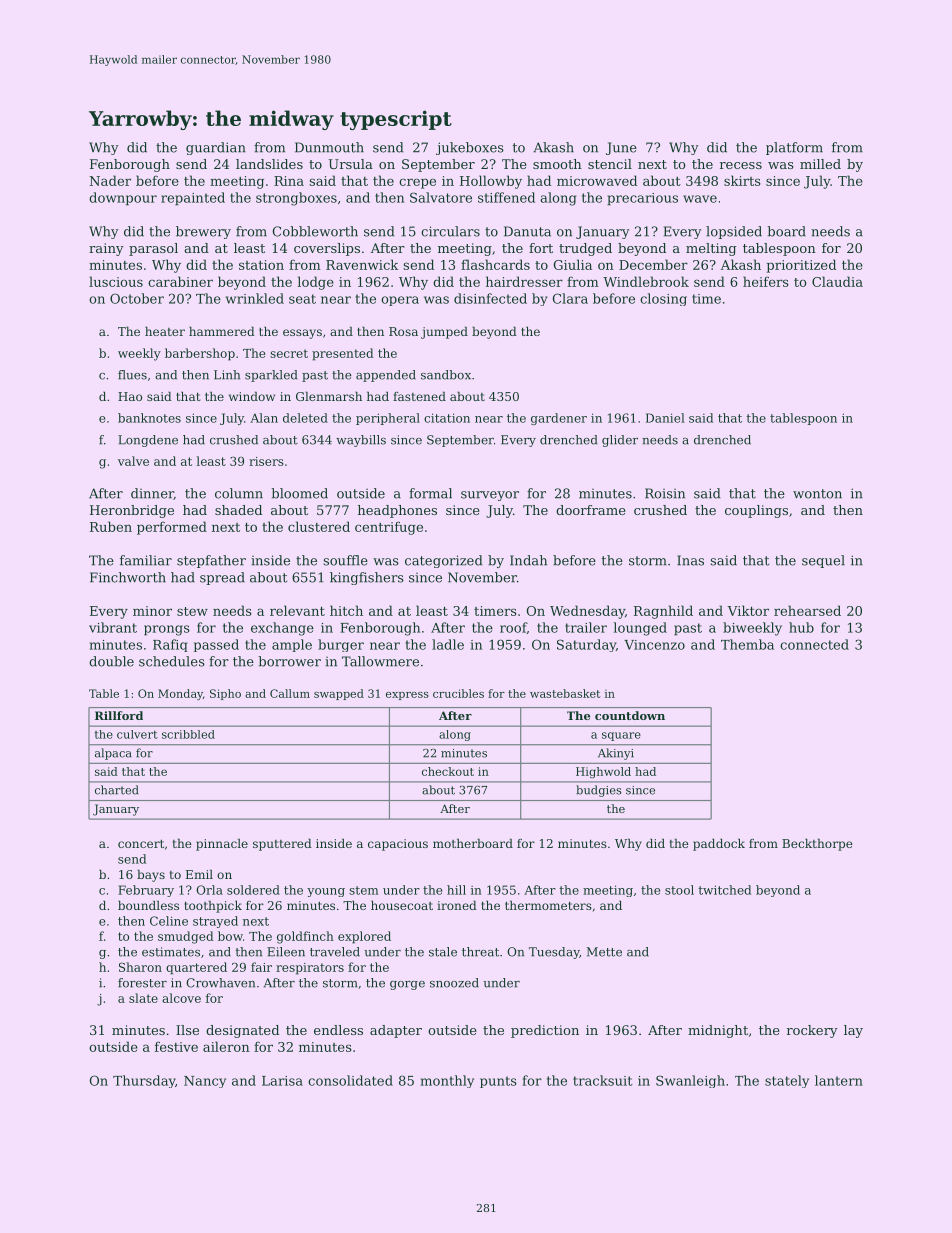 The height and width of the page is (1233, 952). I want to click on gardener, so click(559, 419).
